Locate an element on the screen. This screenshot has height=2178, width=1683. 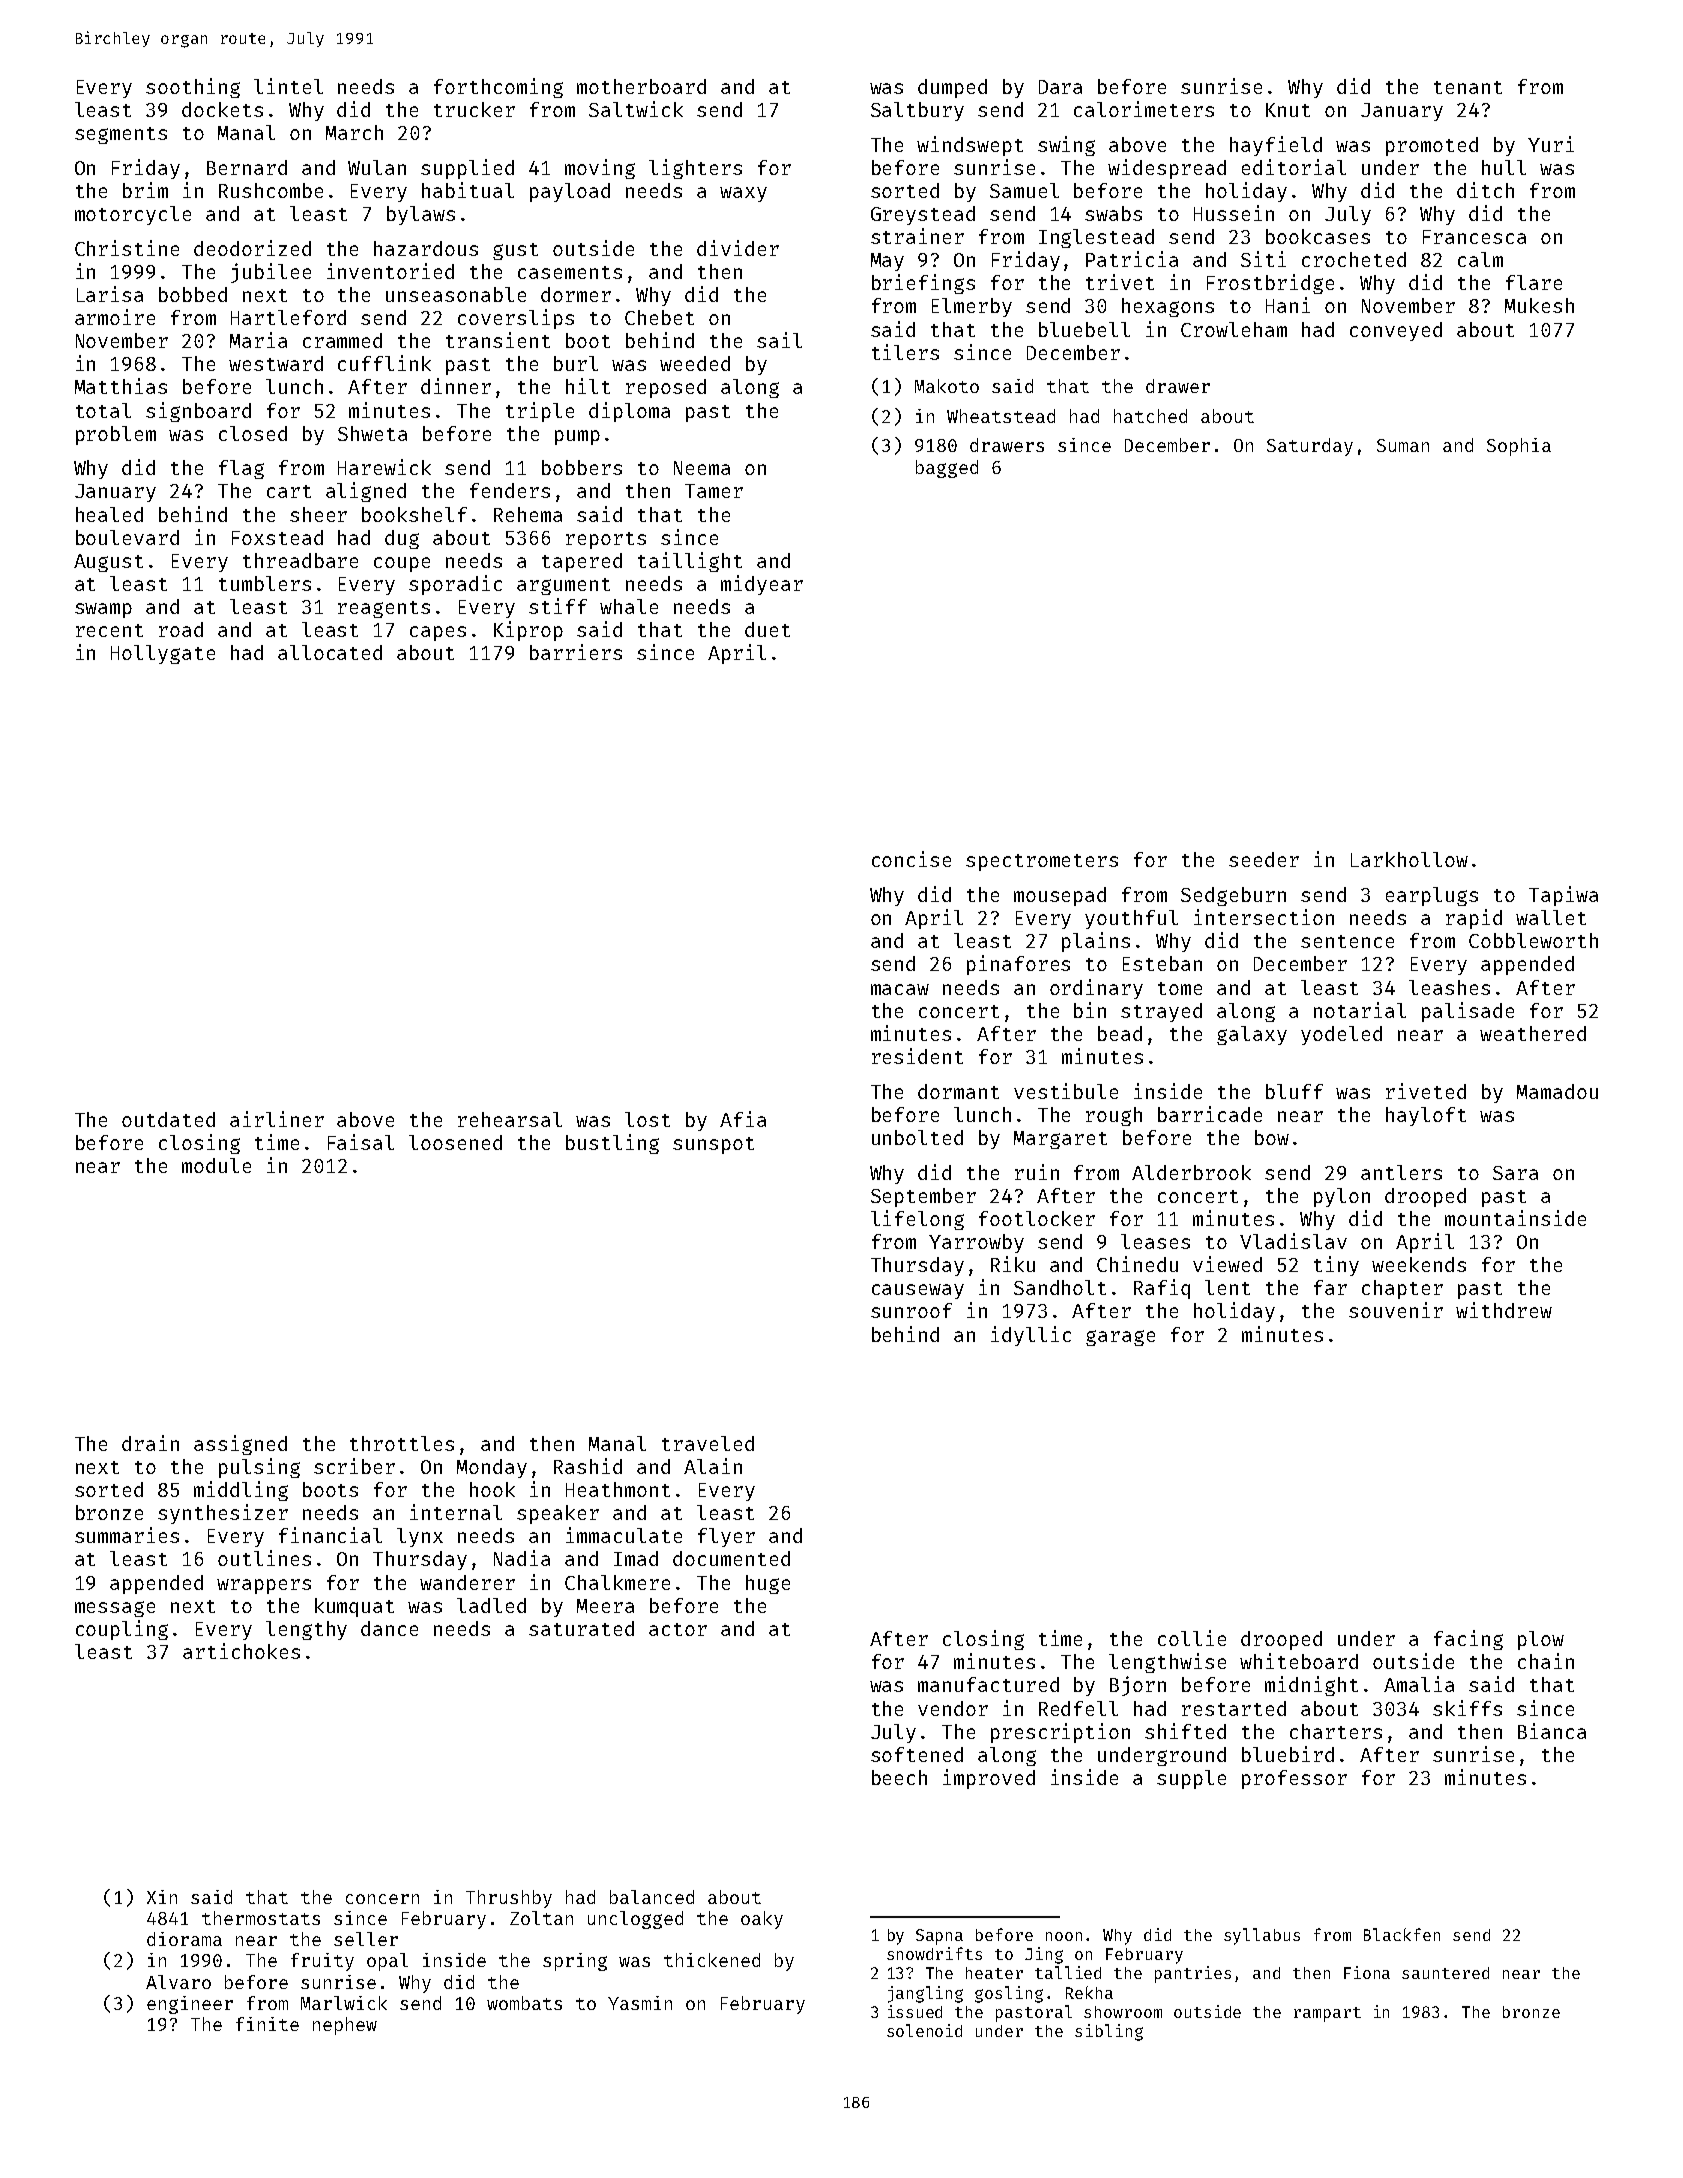
message is located at coordinates (115, 1609).
